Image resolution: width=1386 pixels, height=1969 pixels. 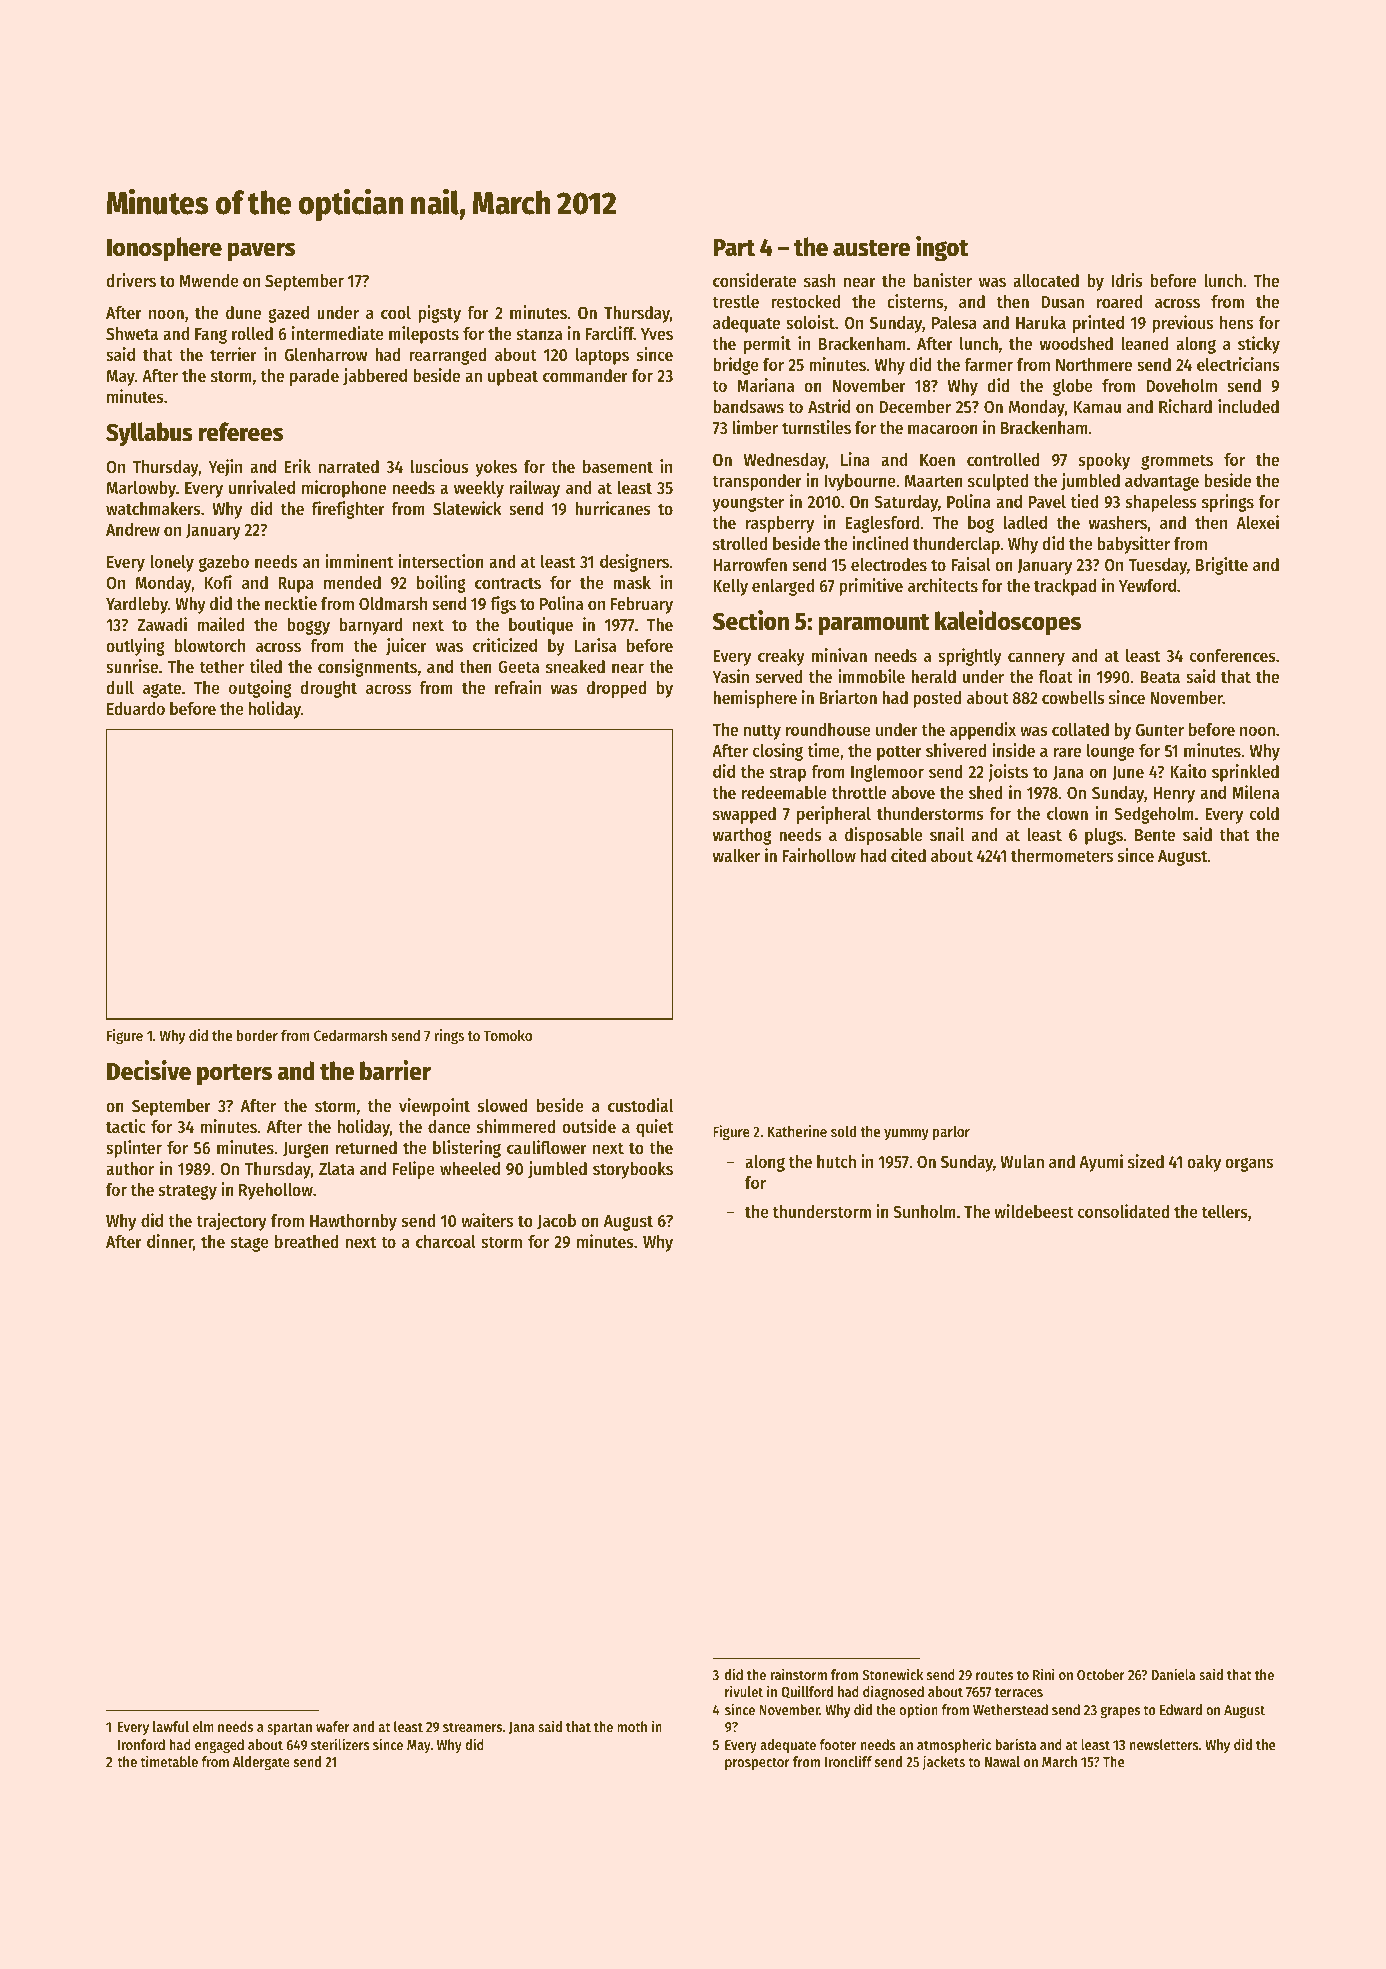 What do you see at coordinates (871, 587) in the document?
I see `primitive` at bounding box center [871, 587].
